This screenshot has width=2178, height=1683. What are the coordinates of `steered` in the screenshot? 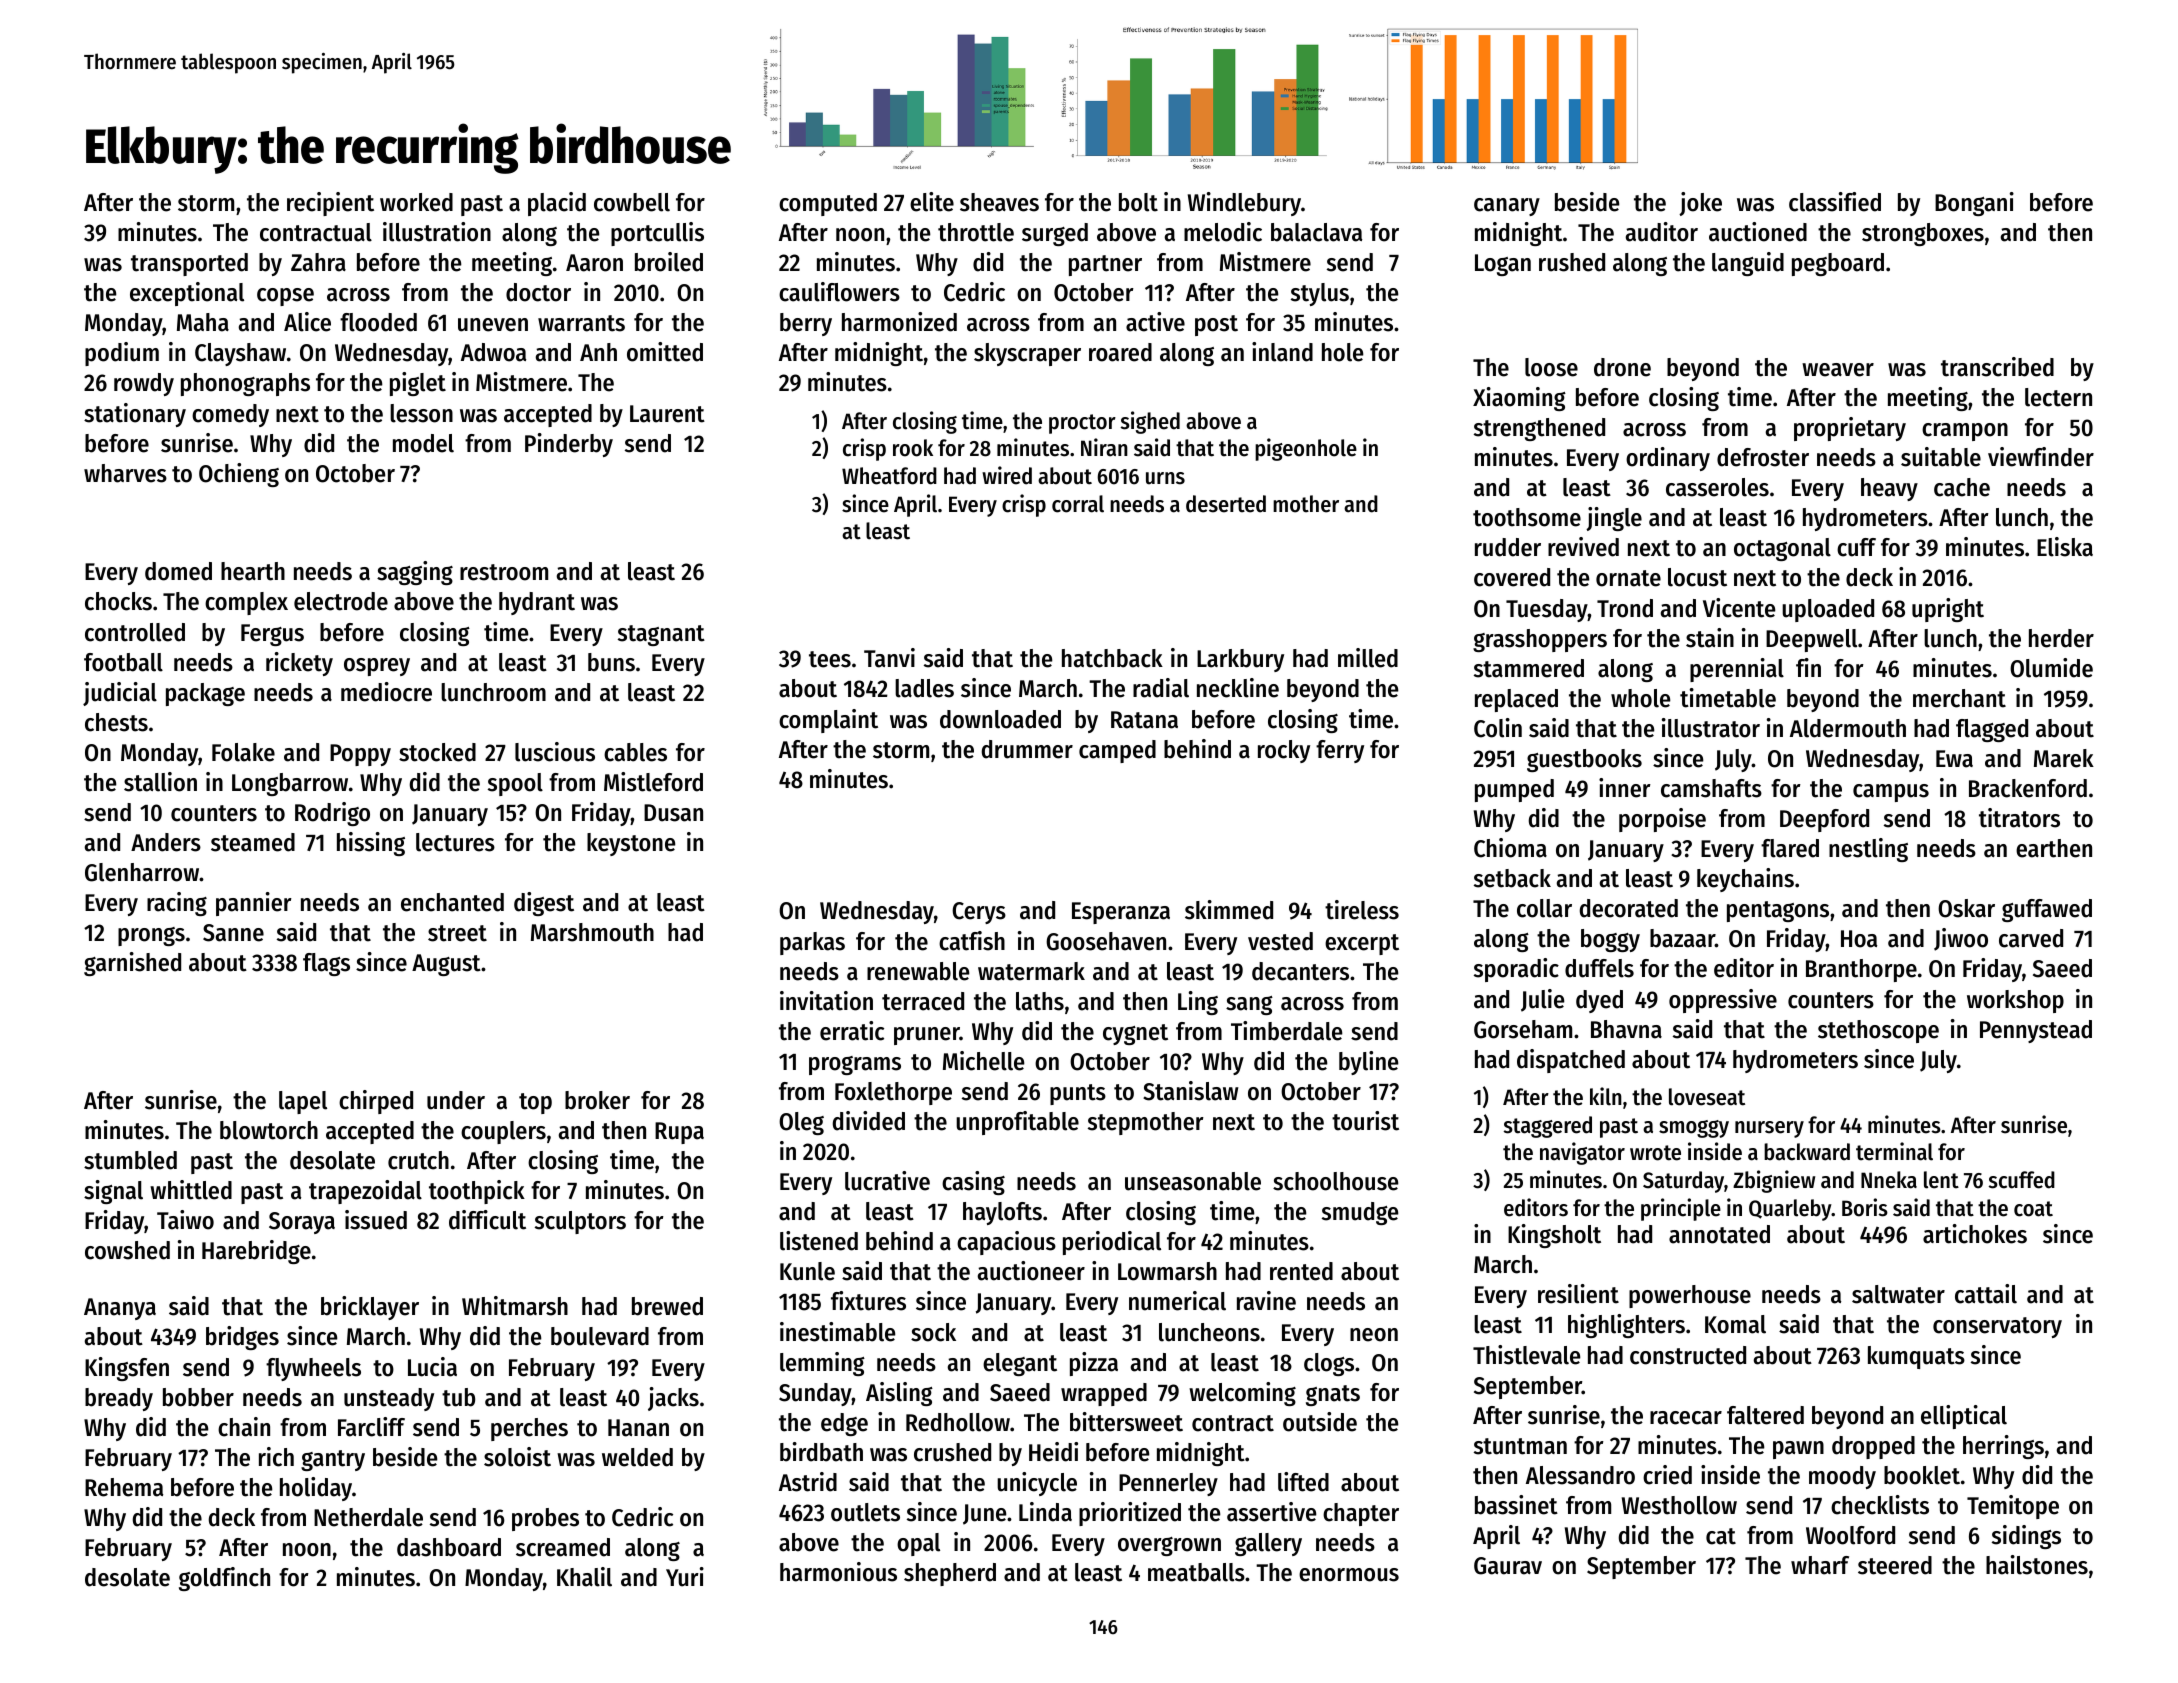 It's located at (1895, 1565).
